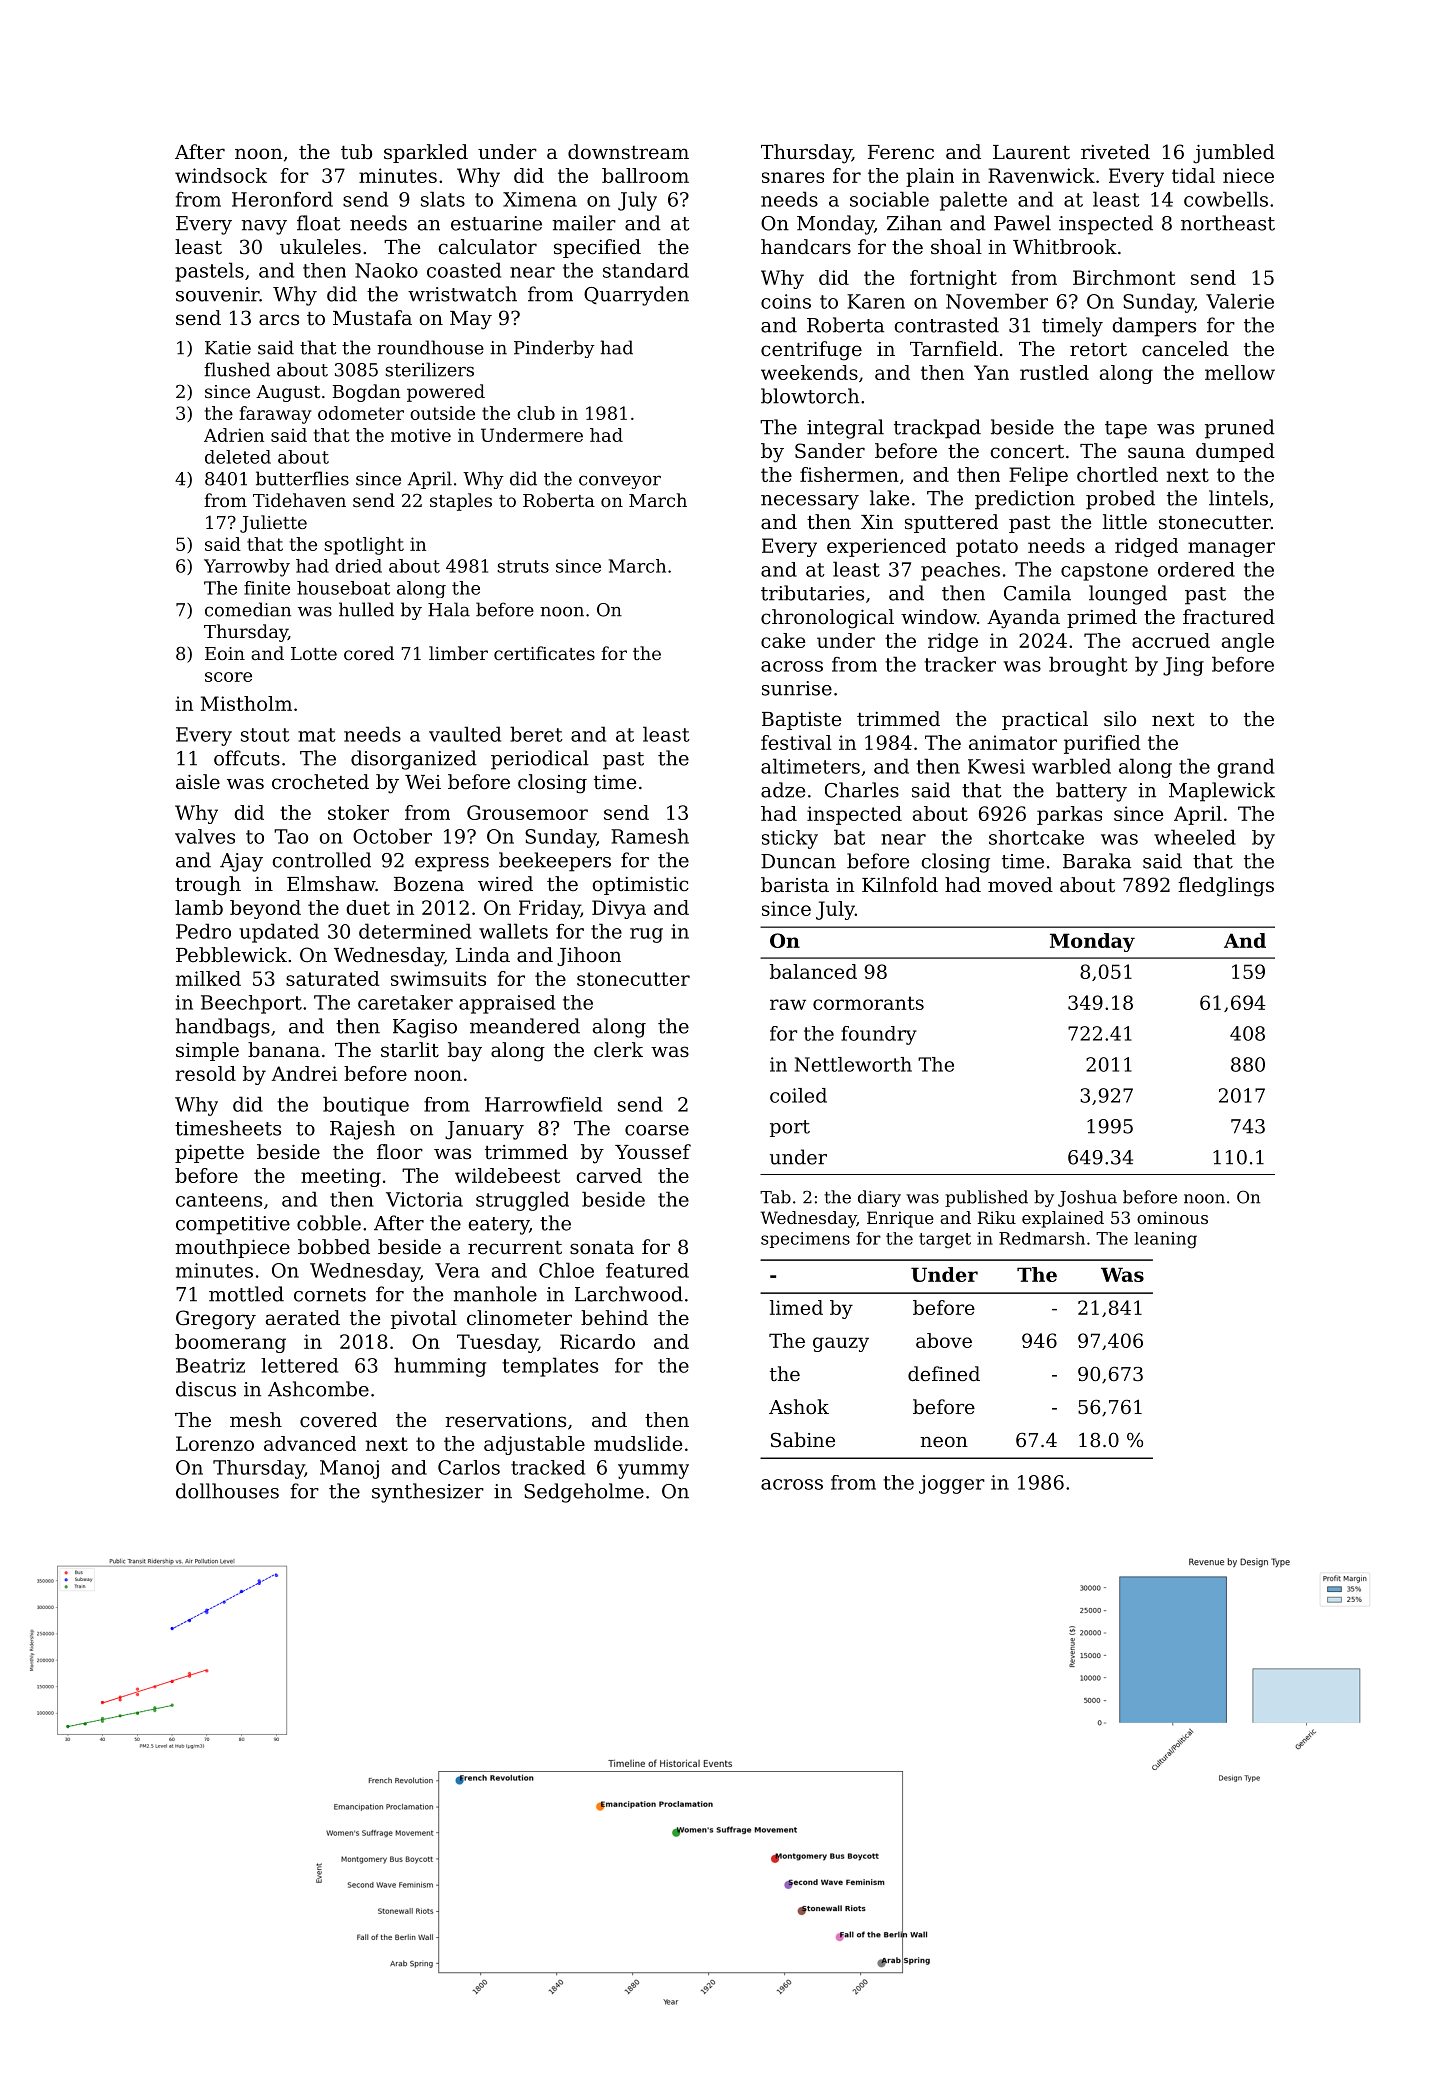  What do you see at coordinates (361, 413) in the screenshot?
I see `odometer` at bounding box center [361, 413].
